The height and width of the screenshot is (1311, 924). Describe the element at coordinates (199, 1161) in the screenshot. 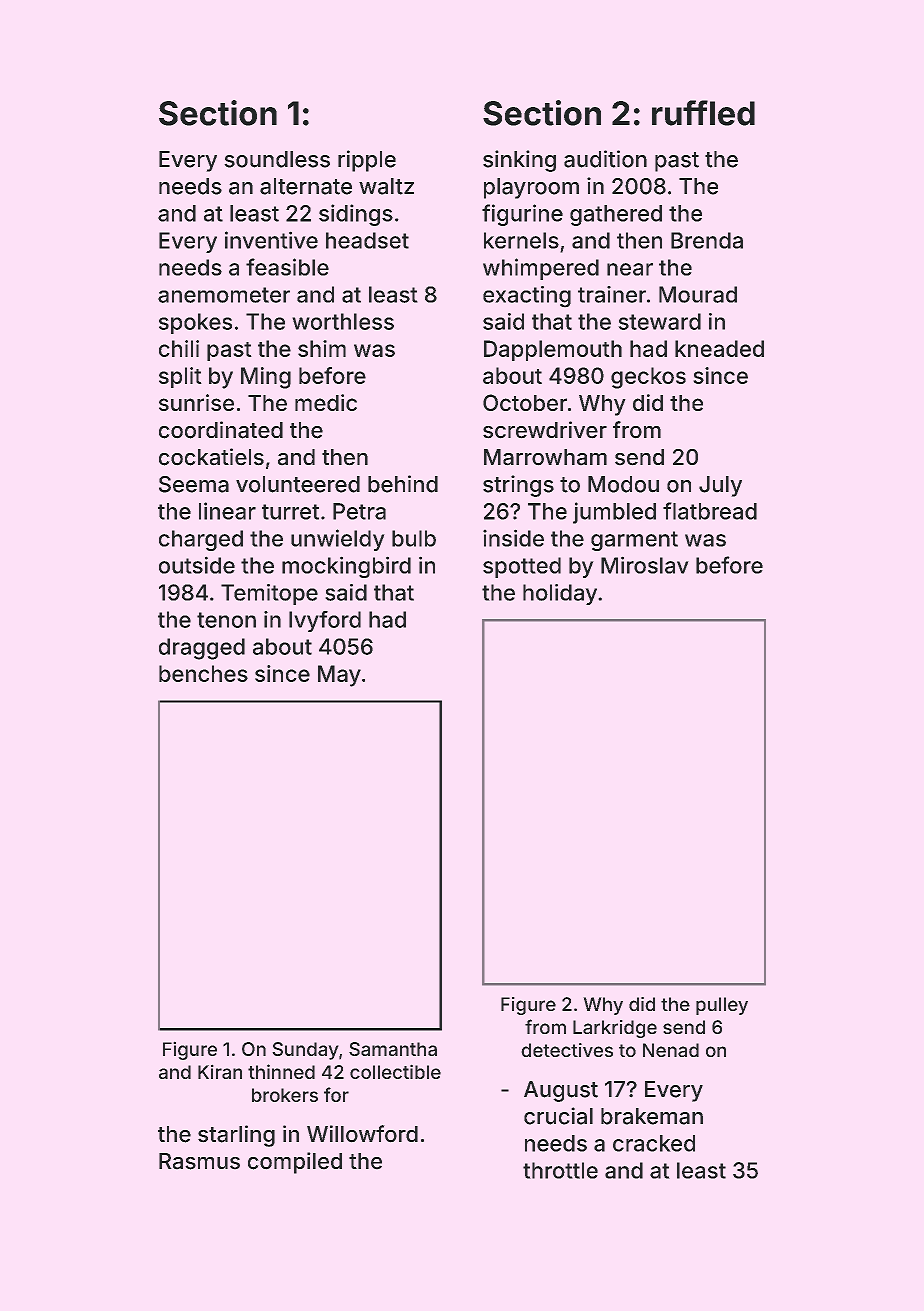

I see `Rasmus` at that location.
